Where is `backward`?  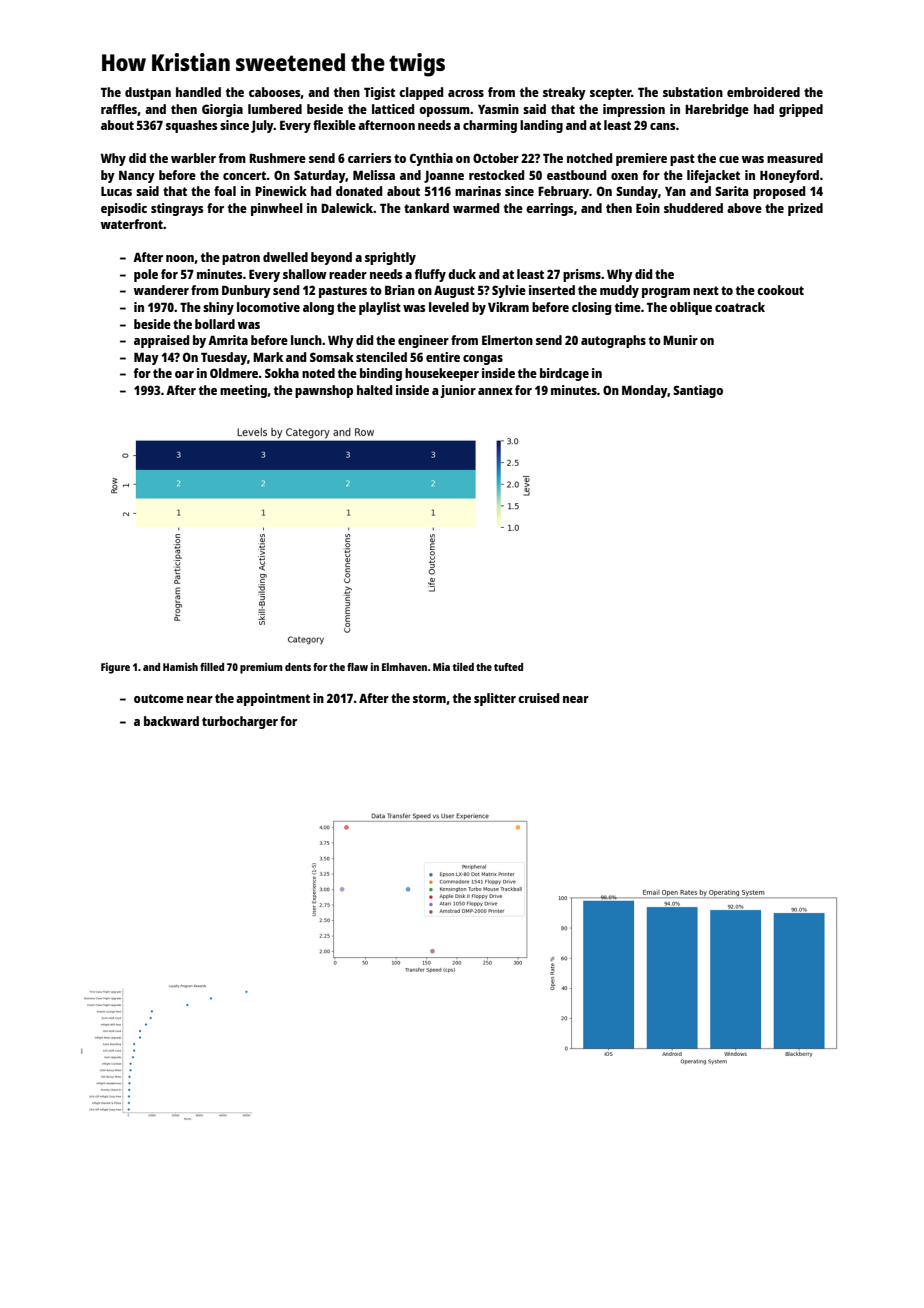 backward is located at coordinates (171, 721).
